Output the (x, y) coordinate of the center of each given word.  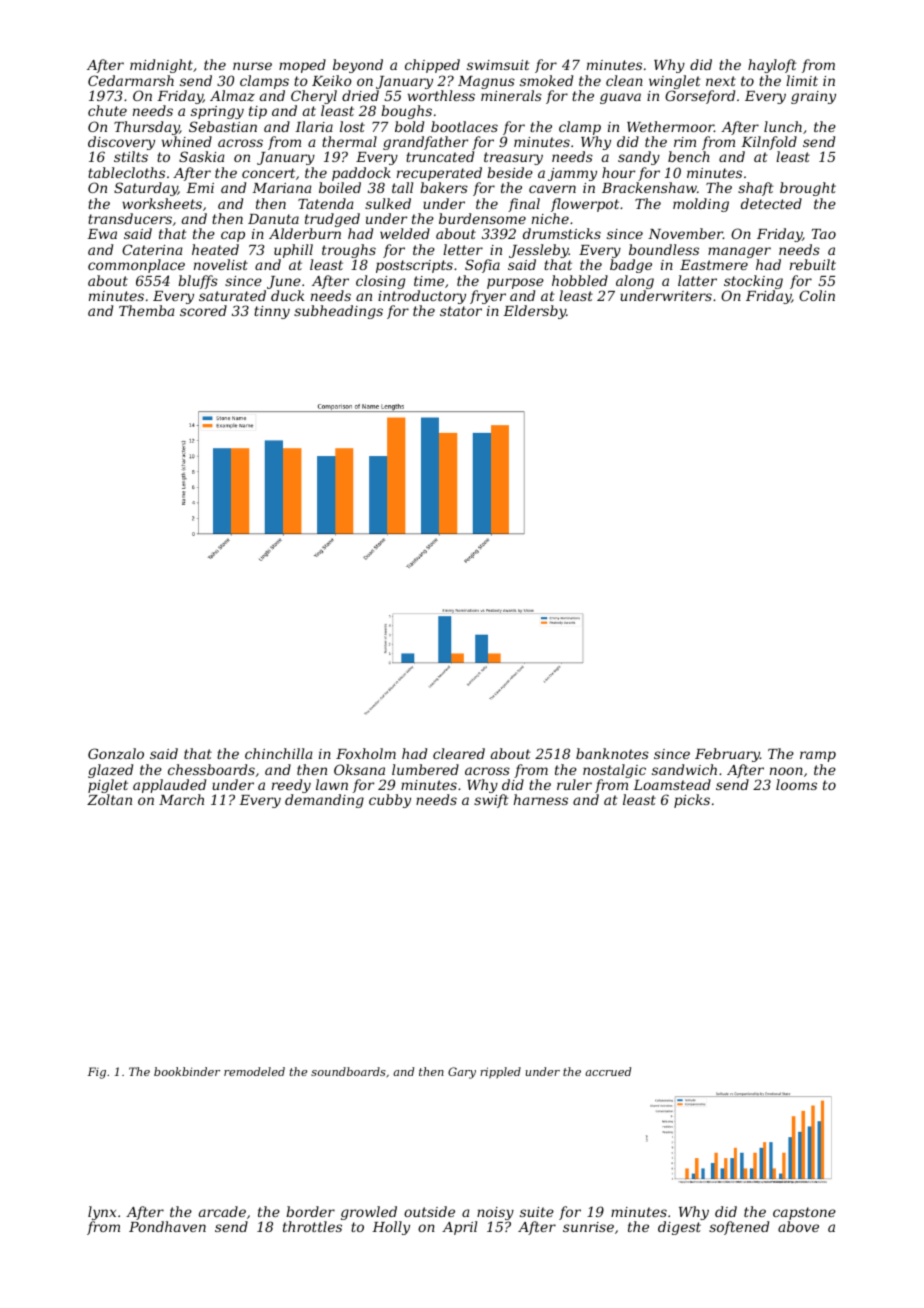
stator (461, 311)
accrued (608, 1071)
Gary (462, 1073)
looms (796, 784)
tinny (272, 312)
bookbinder (187, 1071)
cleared (459, 753)
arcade (222, 1211)
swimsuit (498, 65)
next (721, 81)
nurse (252, 66)
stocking (753, 282)
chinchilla (278, 753)
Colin (817, 295)
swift (491, 801)
